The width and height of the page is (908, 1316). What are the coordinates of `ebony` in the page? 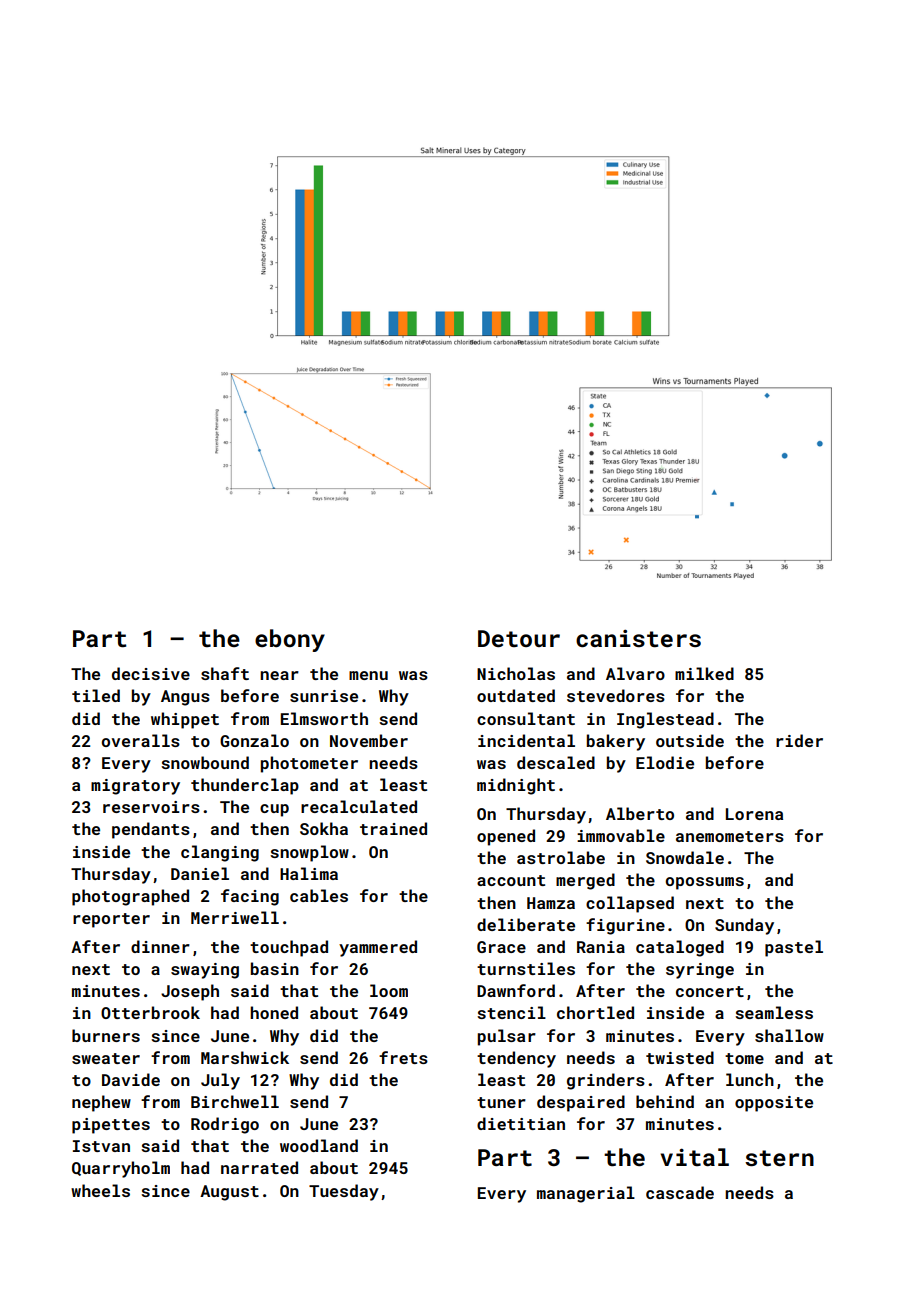 It's located at (290, 640).
